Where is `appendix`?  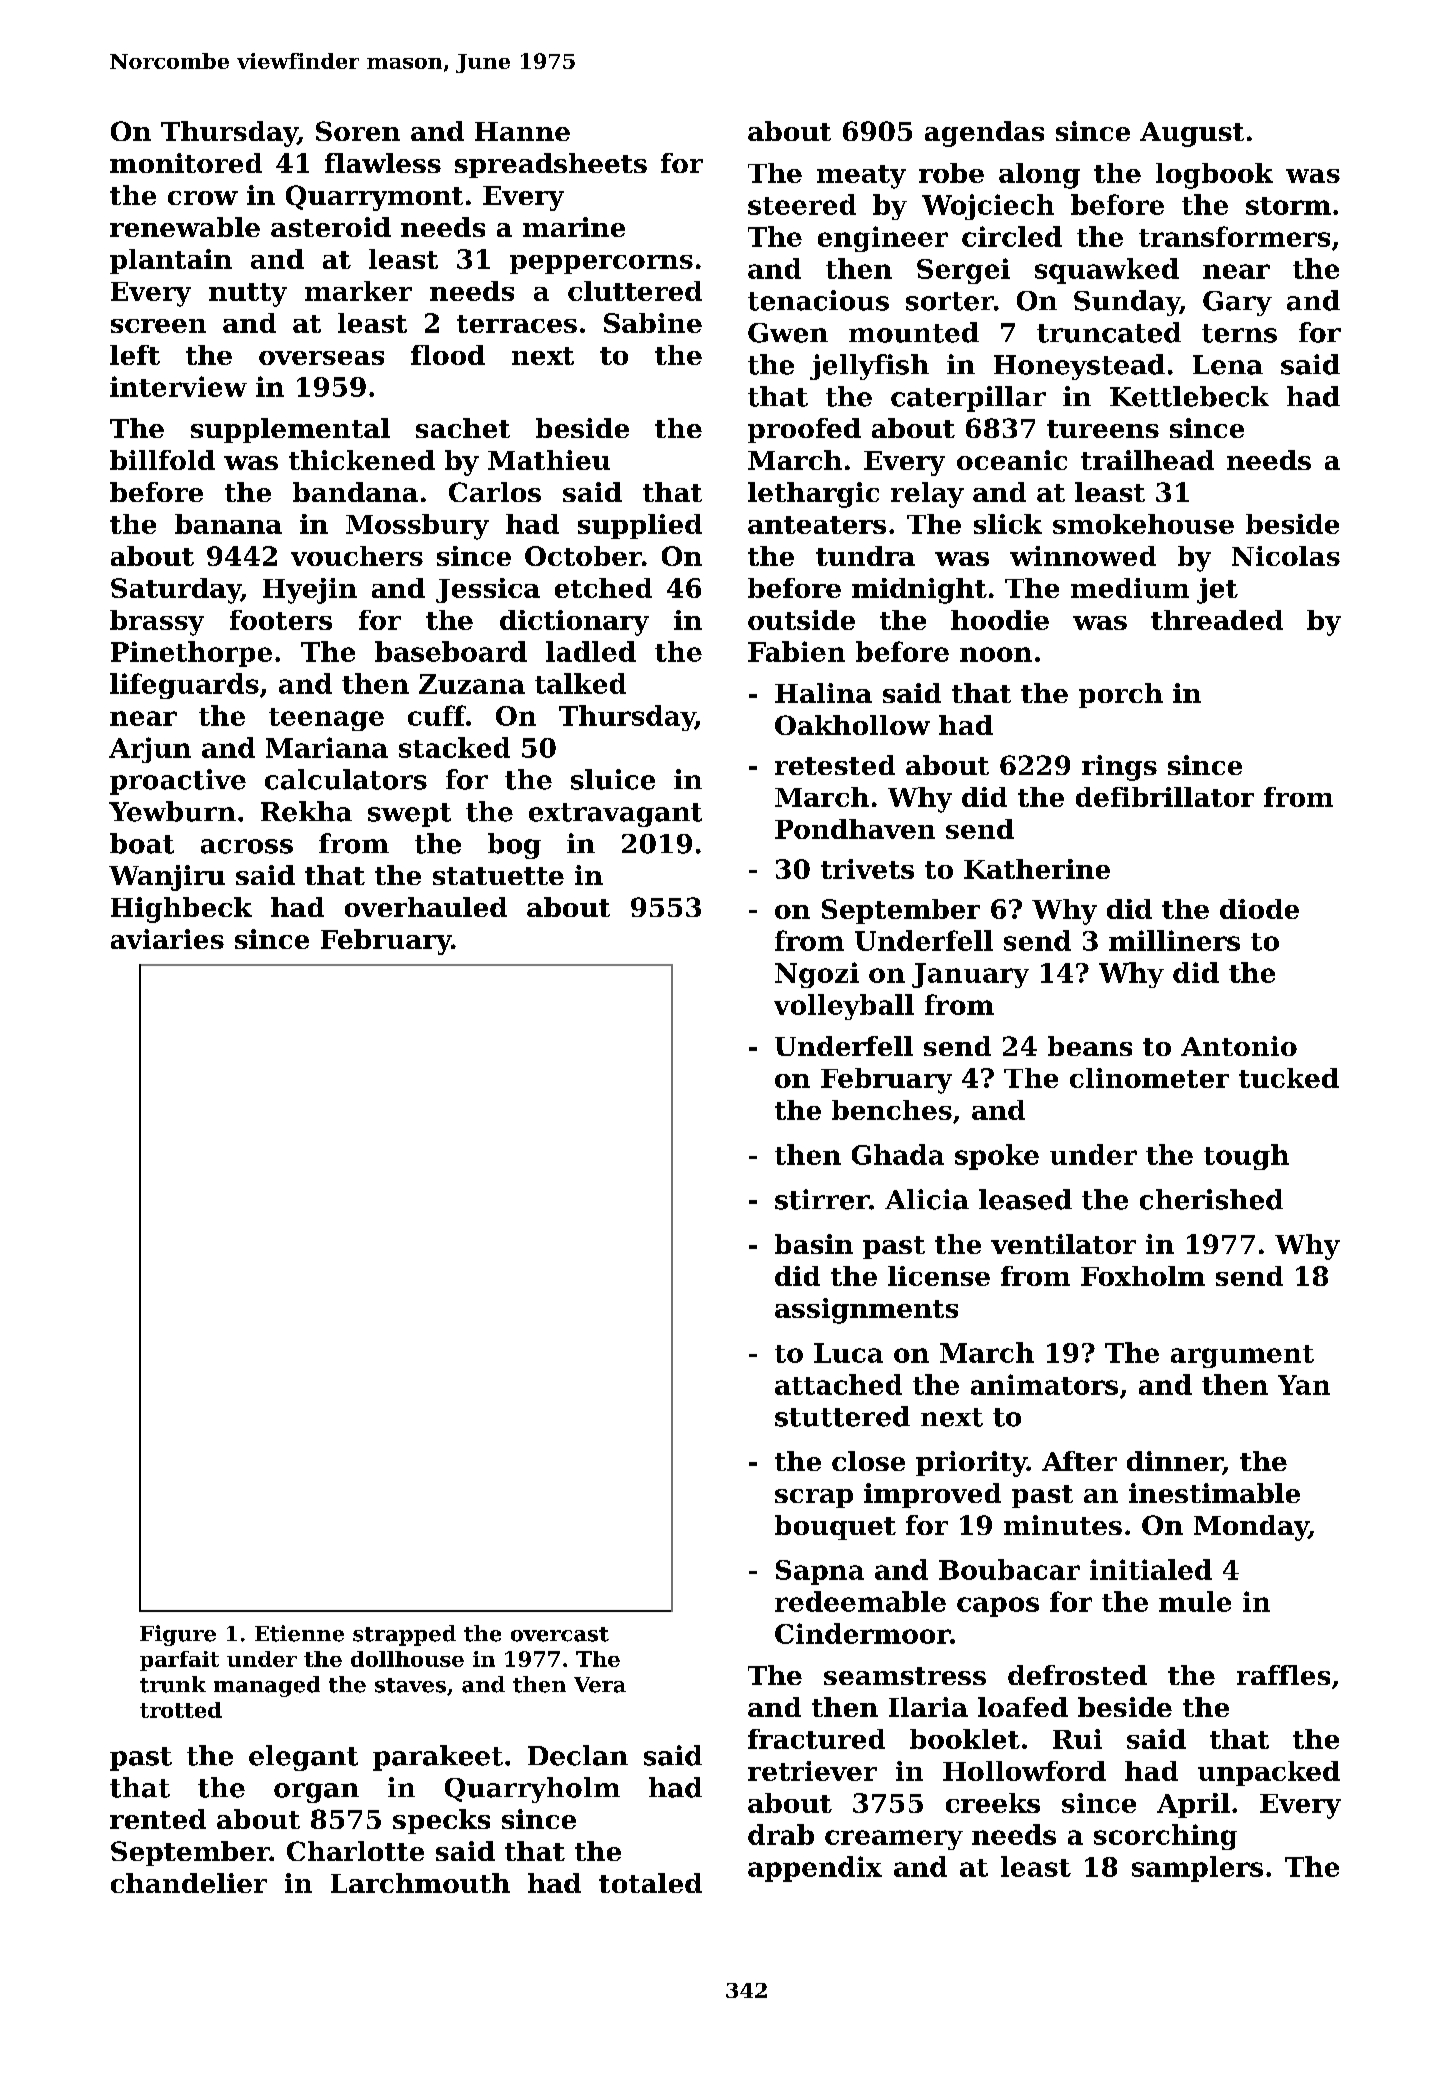
appendix is located at coordinates (815, 1869).
